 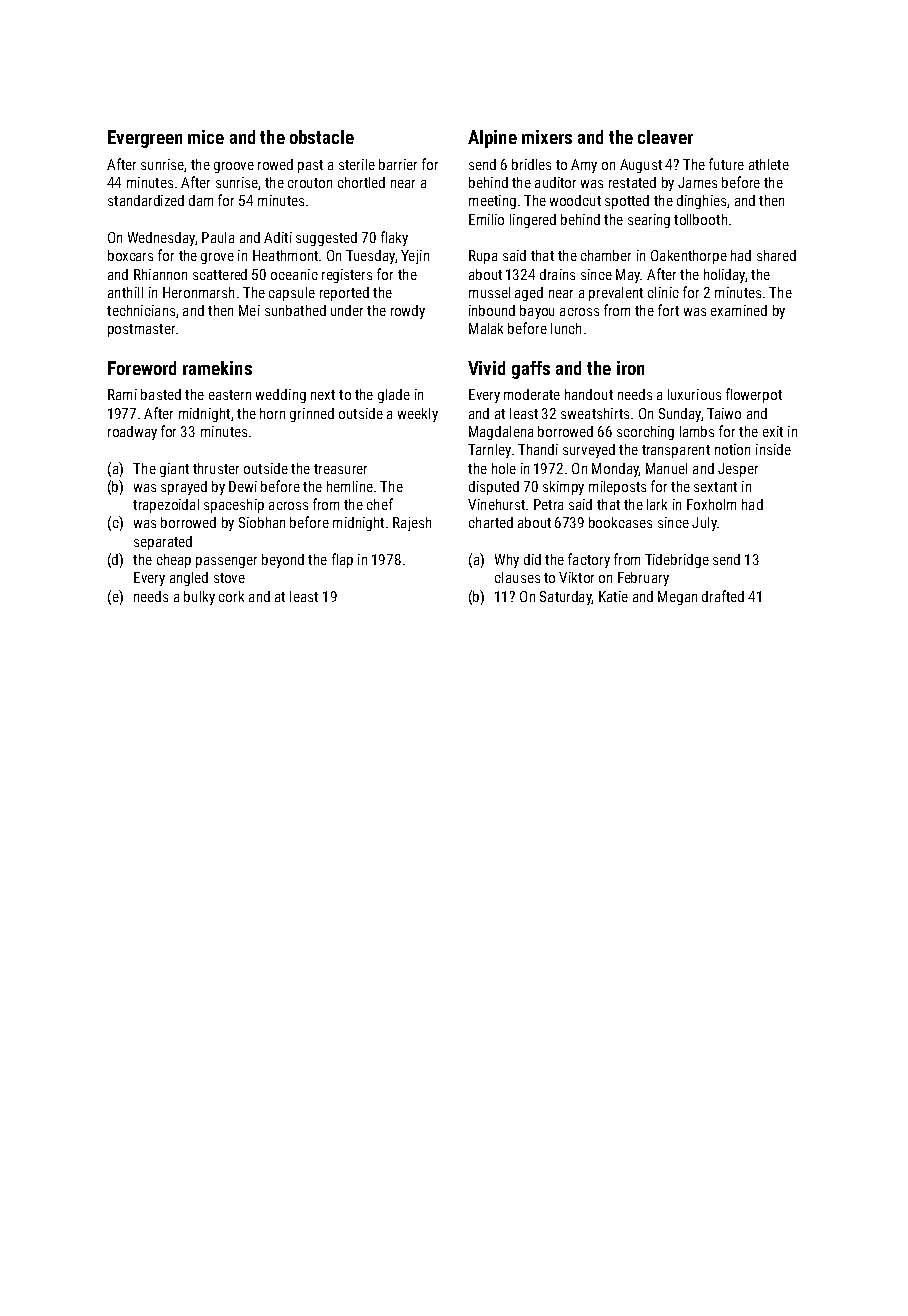 I want to click on sunbathed, so click(x=295, y=310).
